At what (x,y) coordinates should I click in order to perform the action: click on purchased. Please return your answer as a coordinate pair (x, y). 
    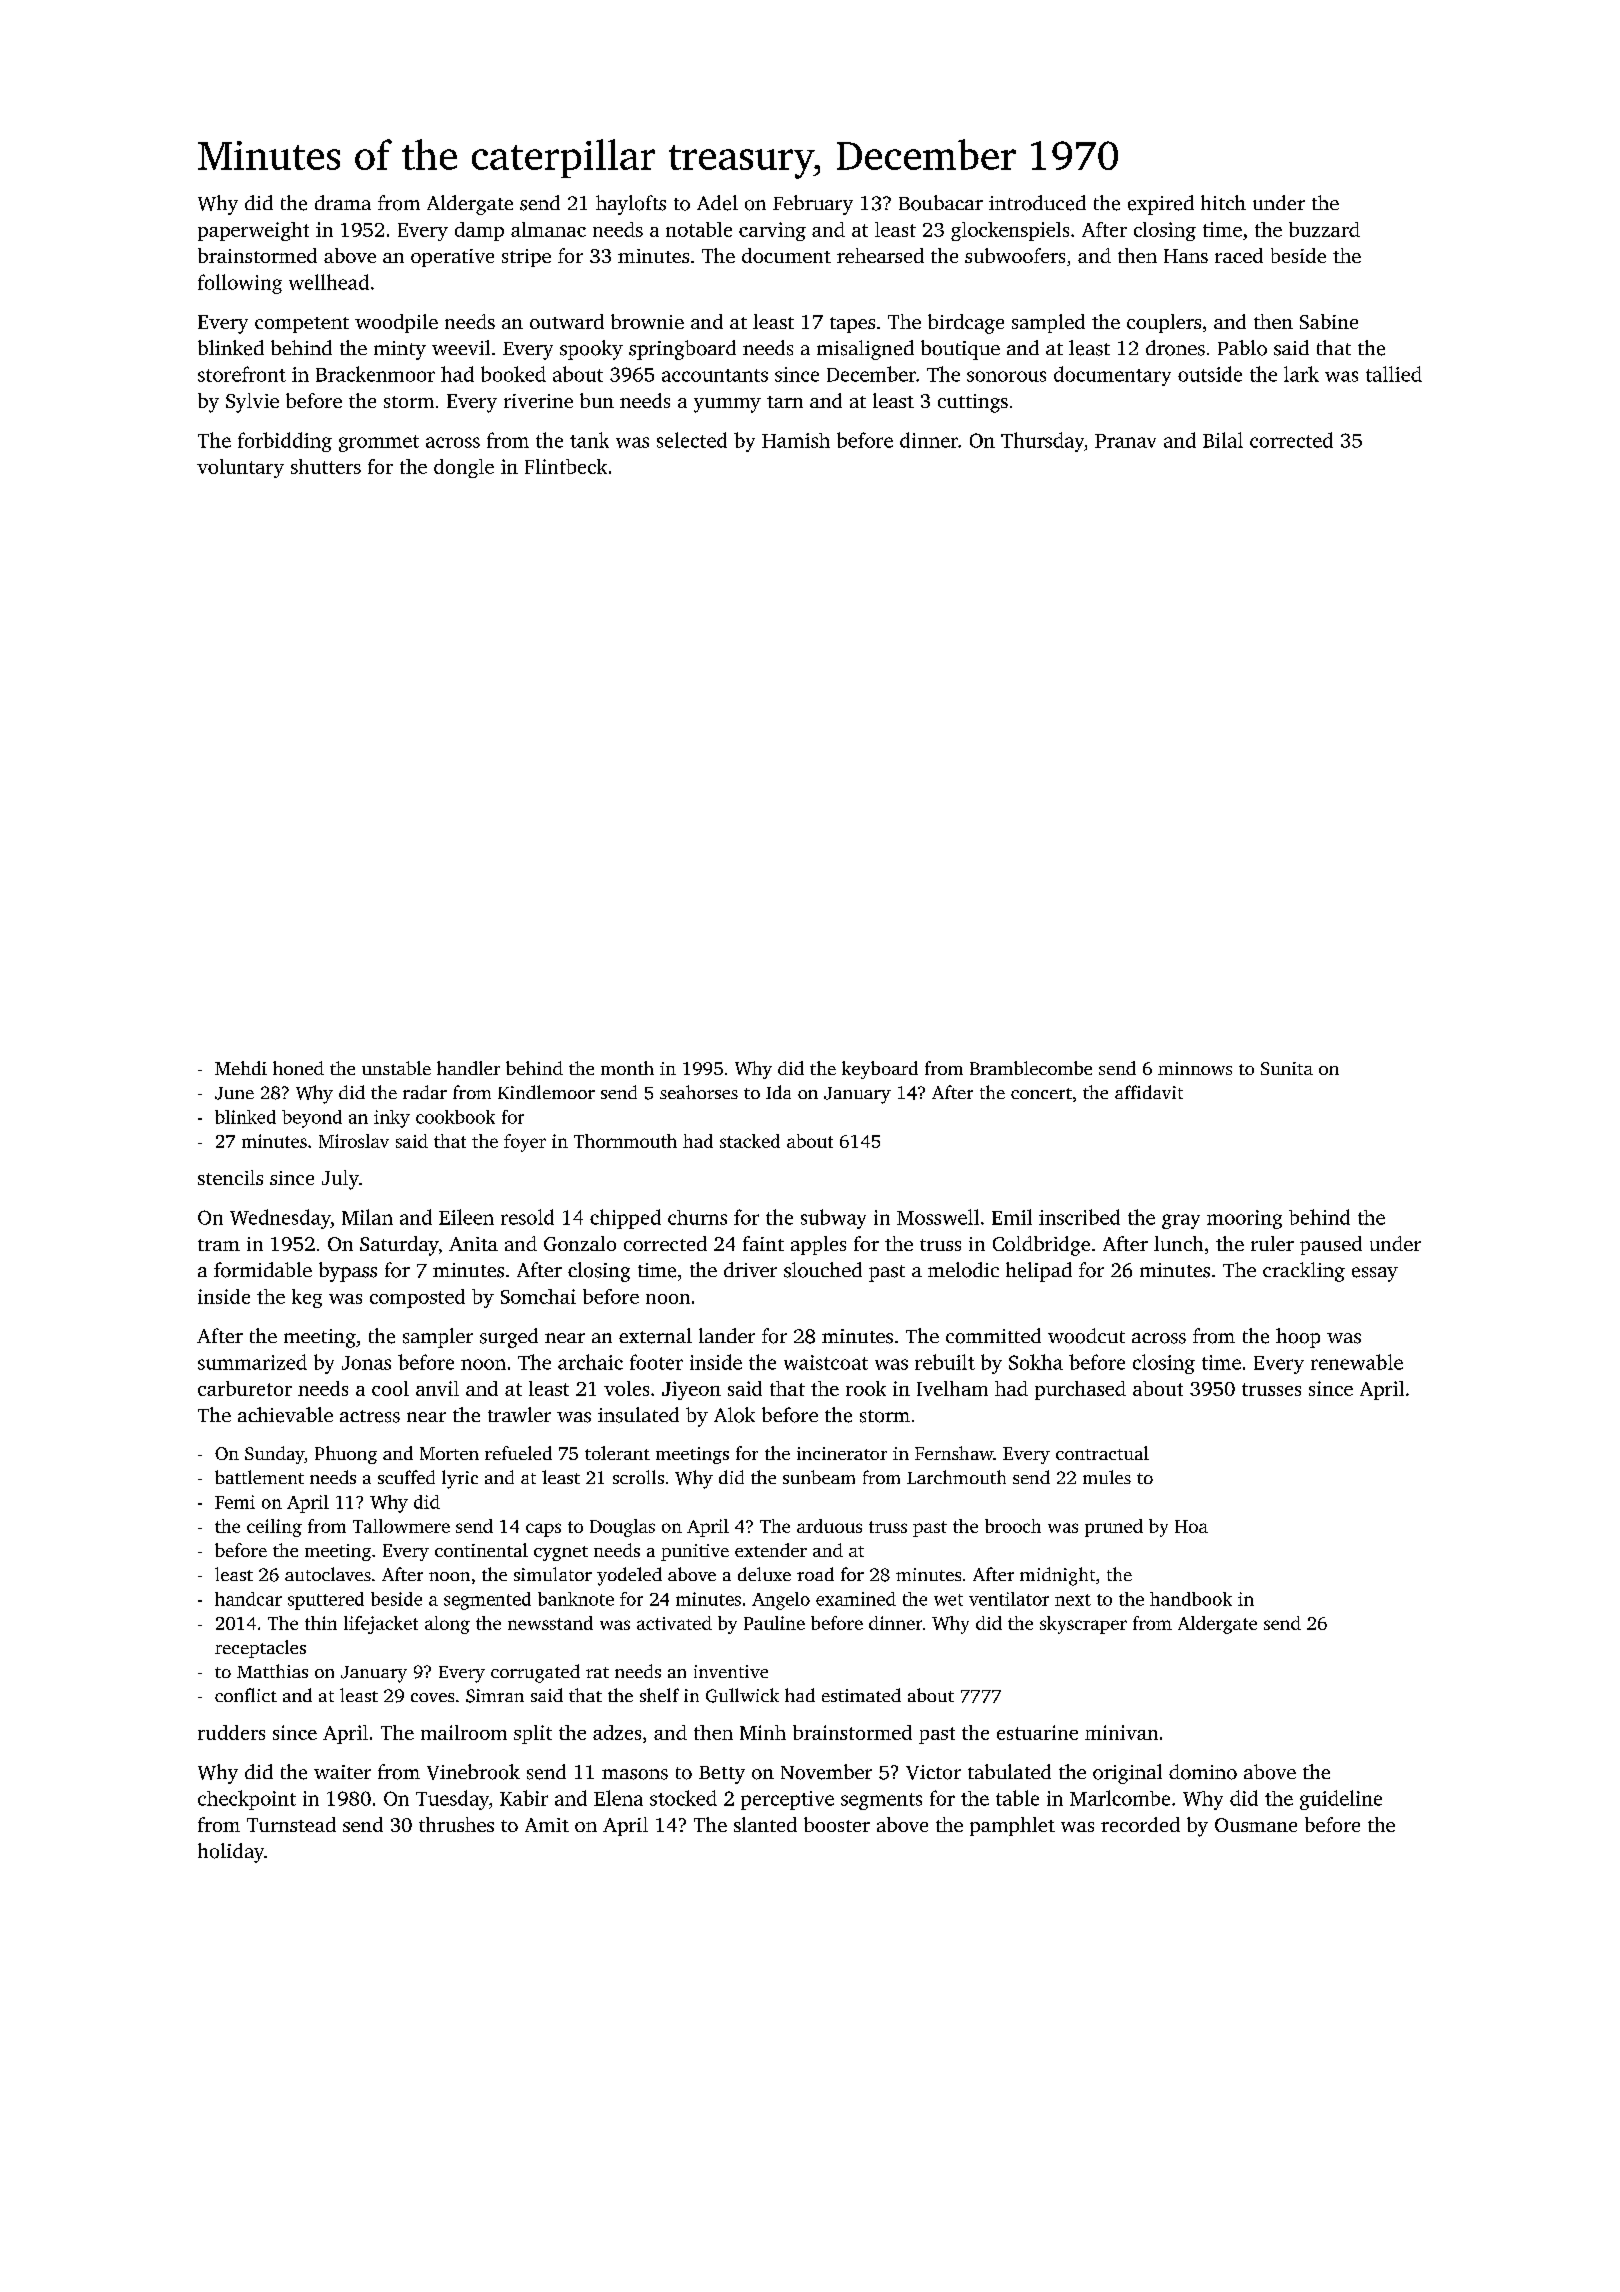
    Looking at the image, I should click on (1080, 1390).
